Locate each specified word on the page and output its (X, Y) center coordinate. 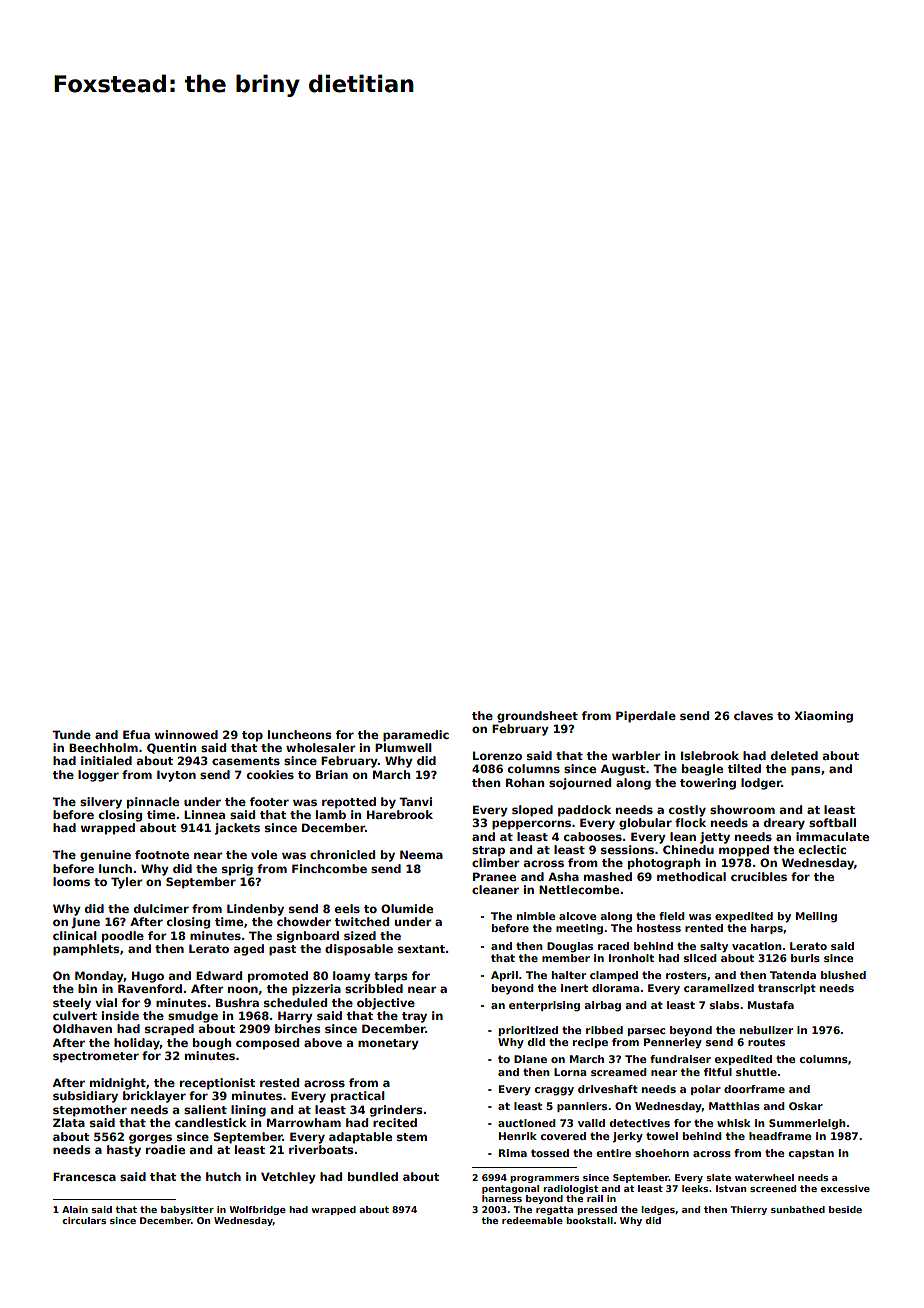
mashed (608, 876)
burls (805, 958)
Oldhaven (82, 1028)
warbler (636, 755)
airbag (602, 1006)
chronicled (342, 854)
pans (805, 771)
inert (574, 988)
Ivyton (176, 776)
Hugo (148, 977)
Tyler (127, 883)
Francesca (84, 1176)
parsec (646, 1032)
